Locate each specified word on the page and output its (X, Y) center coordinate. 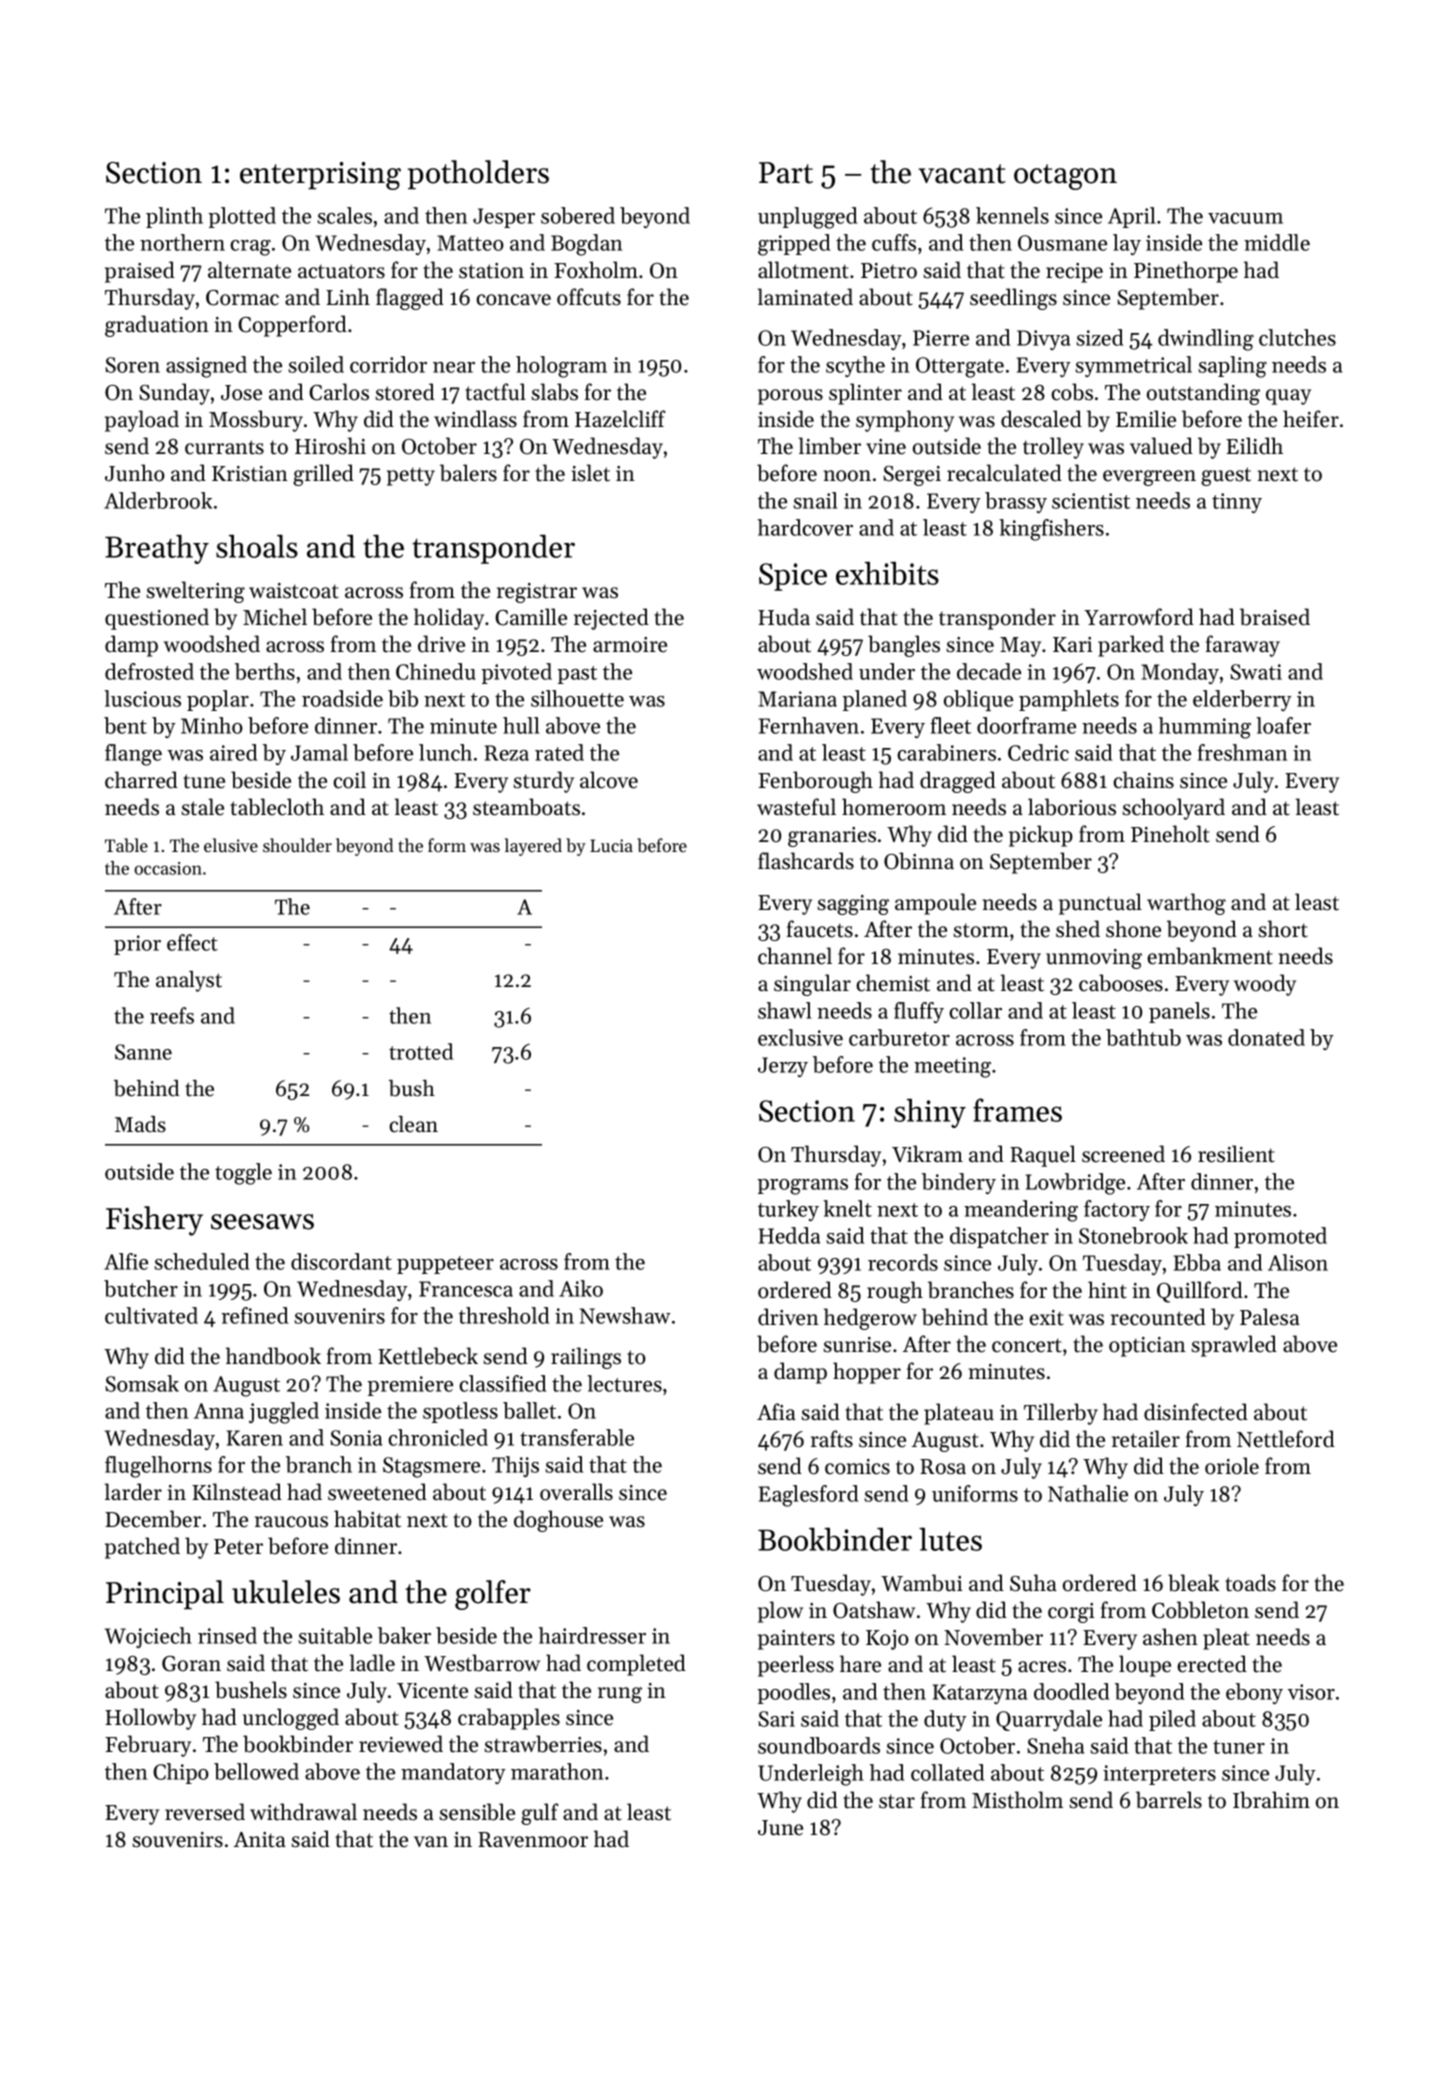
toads (1250, 1583)
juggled (284, 1413)
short (1283, 929)
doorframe (1026, 725)
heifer (1311, 419)
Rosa (943, 1467)
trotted (421, 1051)
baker (404, 1635)
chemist (893, 983)
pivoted (516, 673)
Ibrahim (1271, 1800)
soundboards (819, 1745)
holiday (449, 619)
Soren (132, 365)
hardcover (805, 527)
